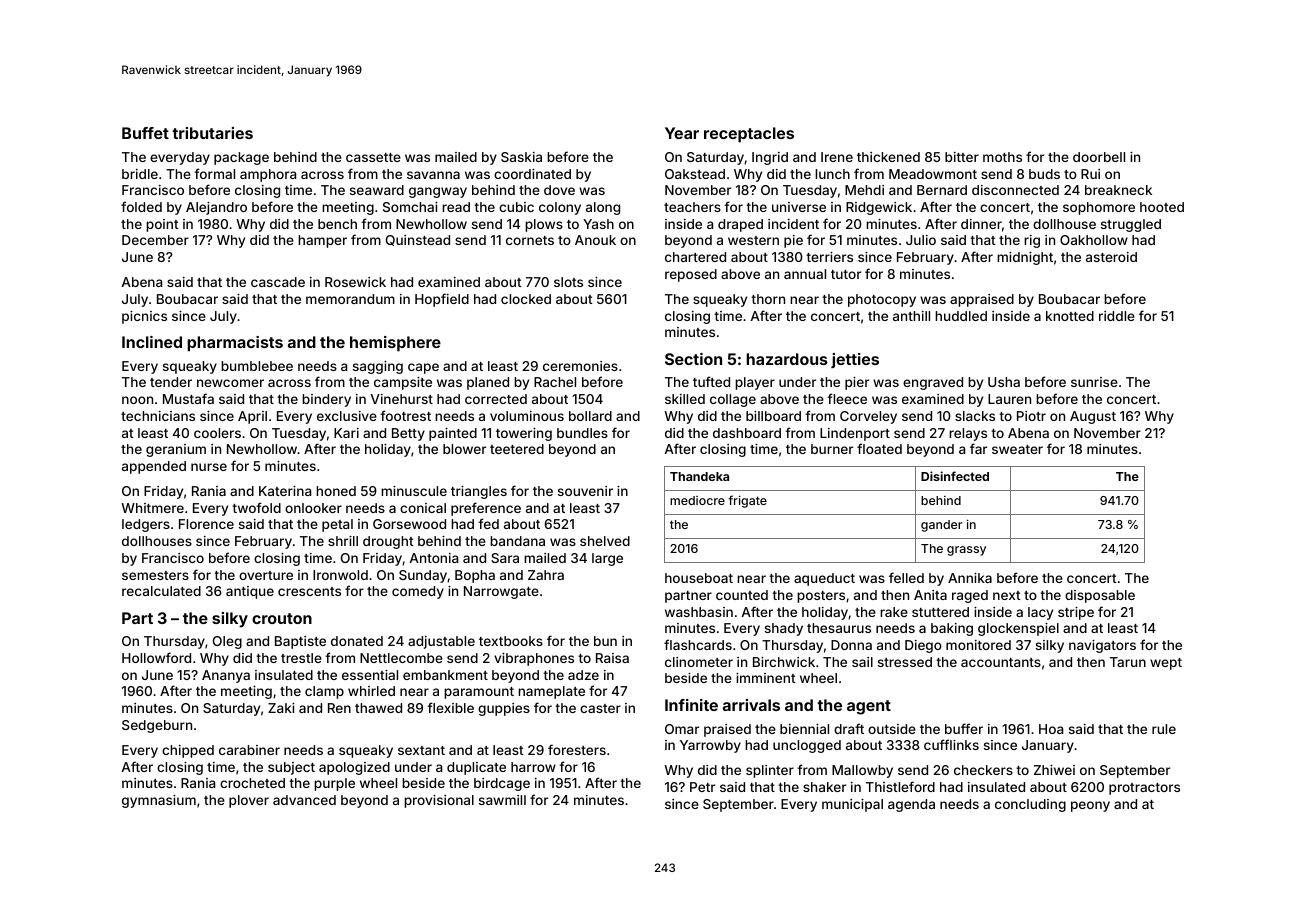  I want to click on reposed, so click(691, 275).
